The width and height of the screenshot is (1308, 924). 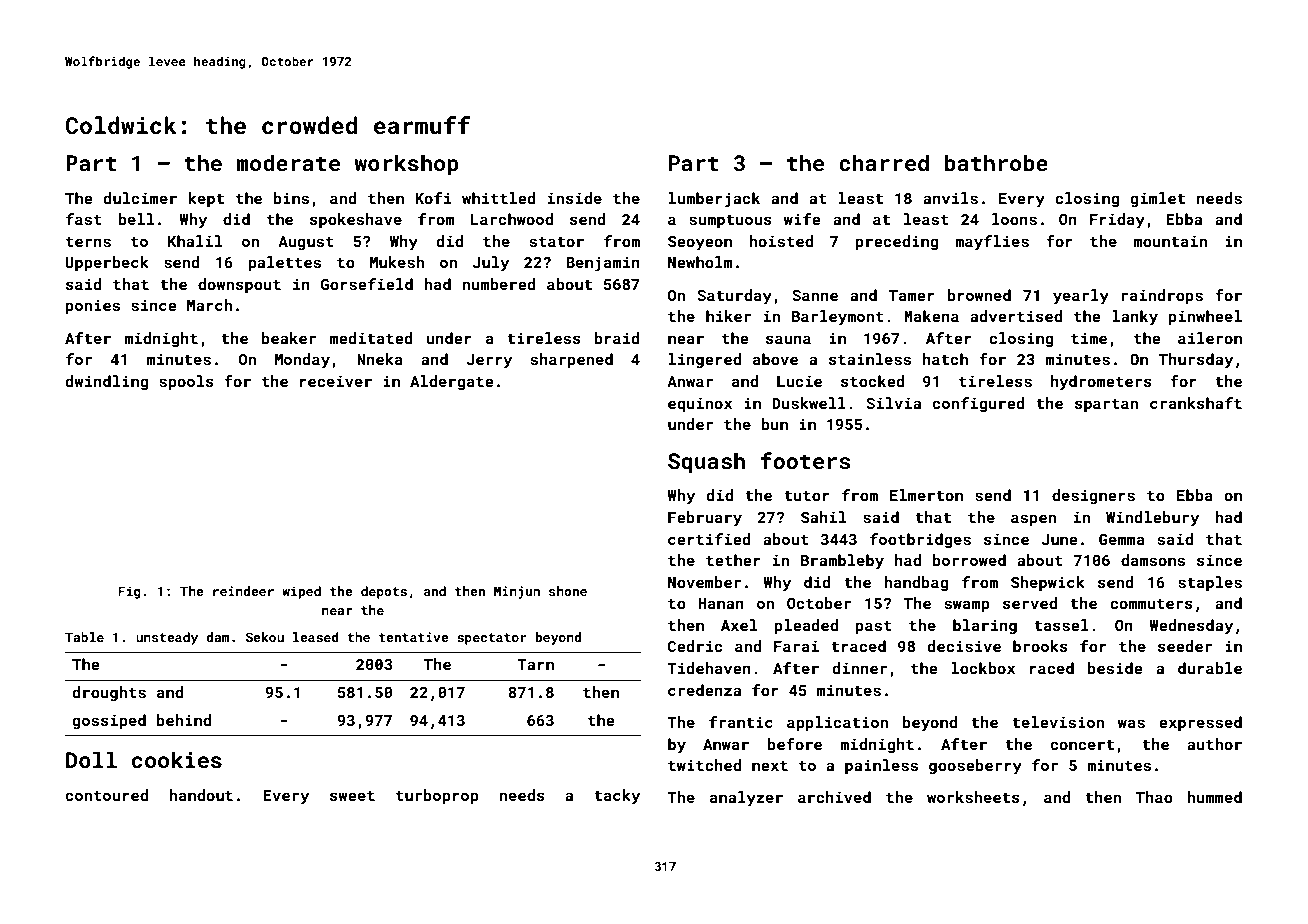 What do you see at coordinates (93, 306) in the screenshot?
I see `ponies` at bounding box center [93, 306].
